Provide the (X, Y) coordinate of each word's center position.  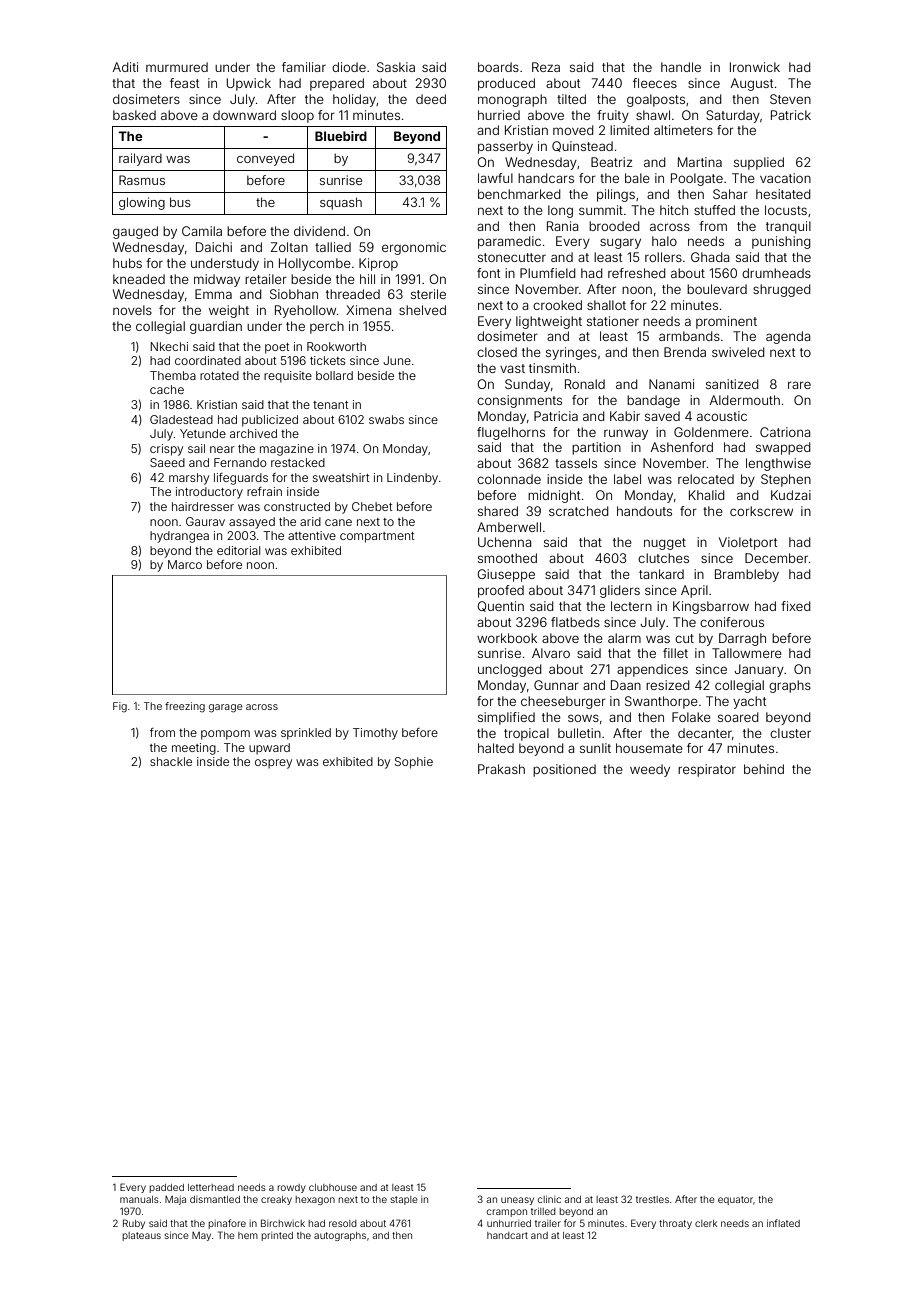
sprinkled (306, 734)
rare (799, 385)
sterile (428, 294)
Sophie (414, 763)
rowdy (291, 1188)
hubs (127, 263)
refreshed (637, 273)
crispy (166, 450)
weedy (650, 770)
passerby (505, 147)
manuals (139, 1199)
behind (764, 769)
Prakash (501, 769)
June (397, 360)
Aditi (125, 67)
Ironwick (755, 67)
